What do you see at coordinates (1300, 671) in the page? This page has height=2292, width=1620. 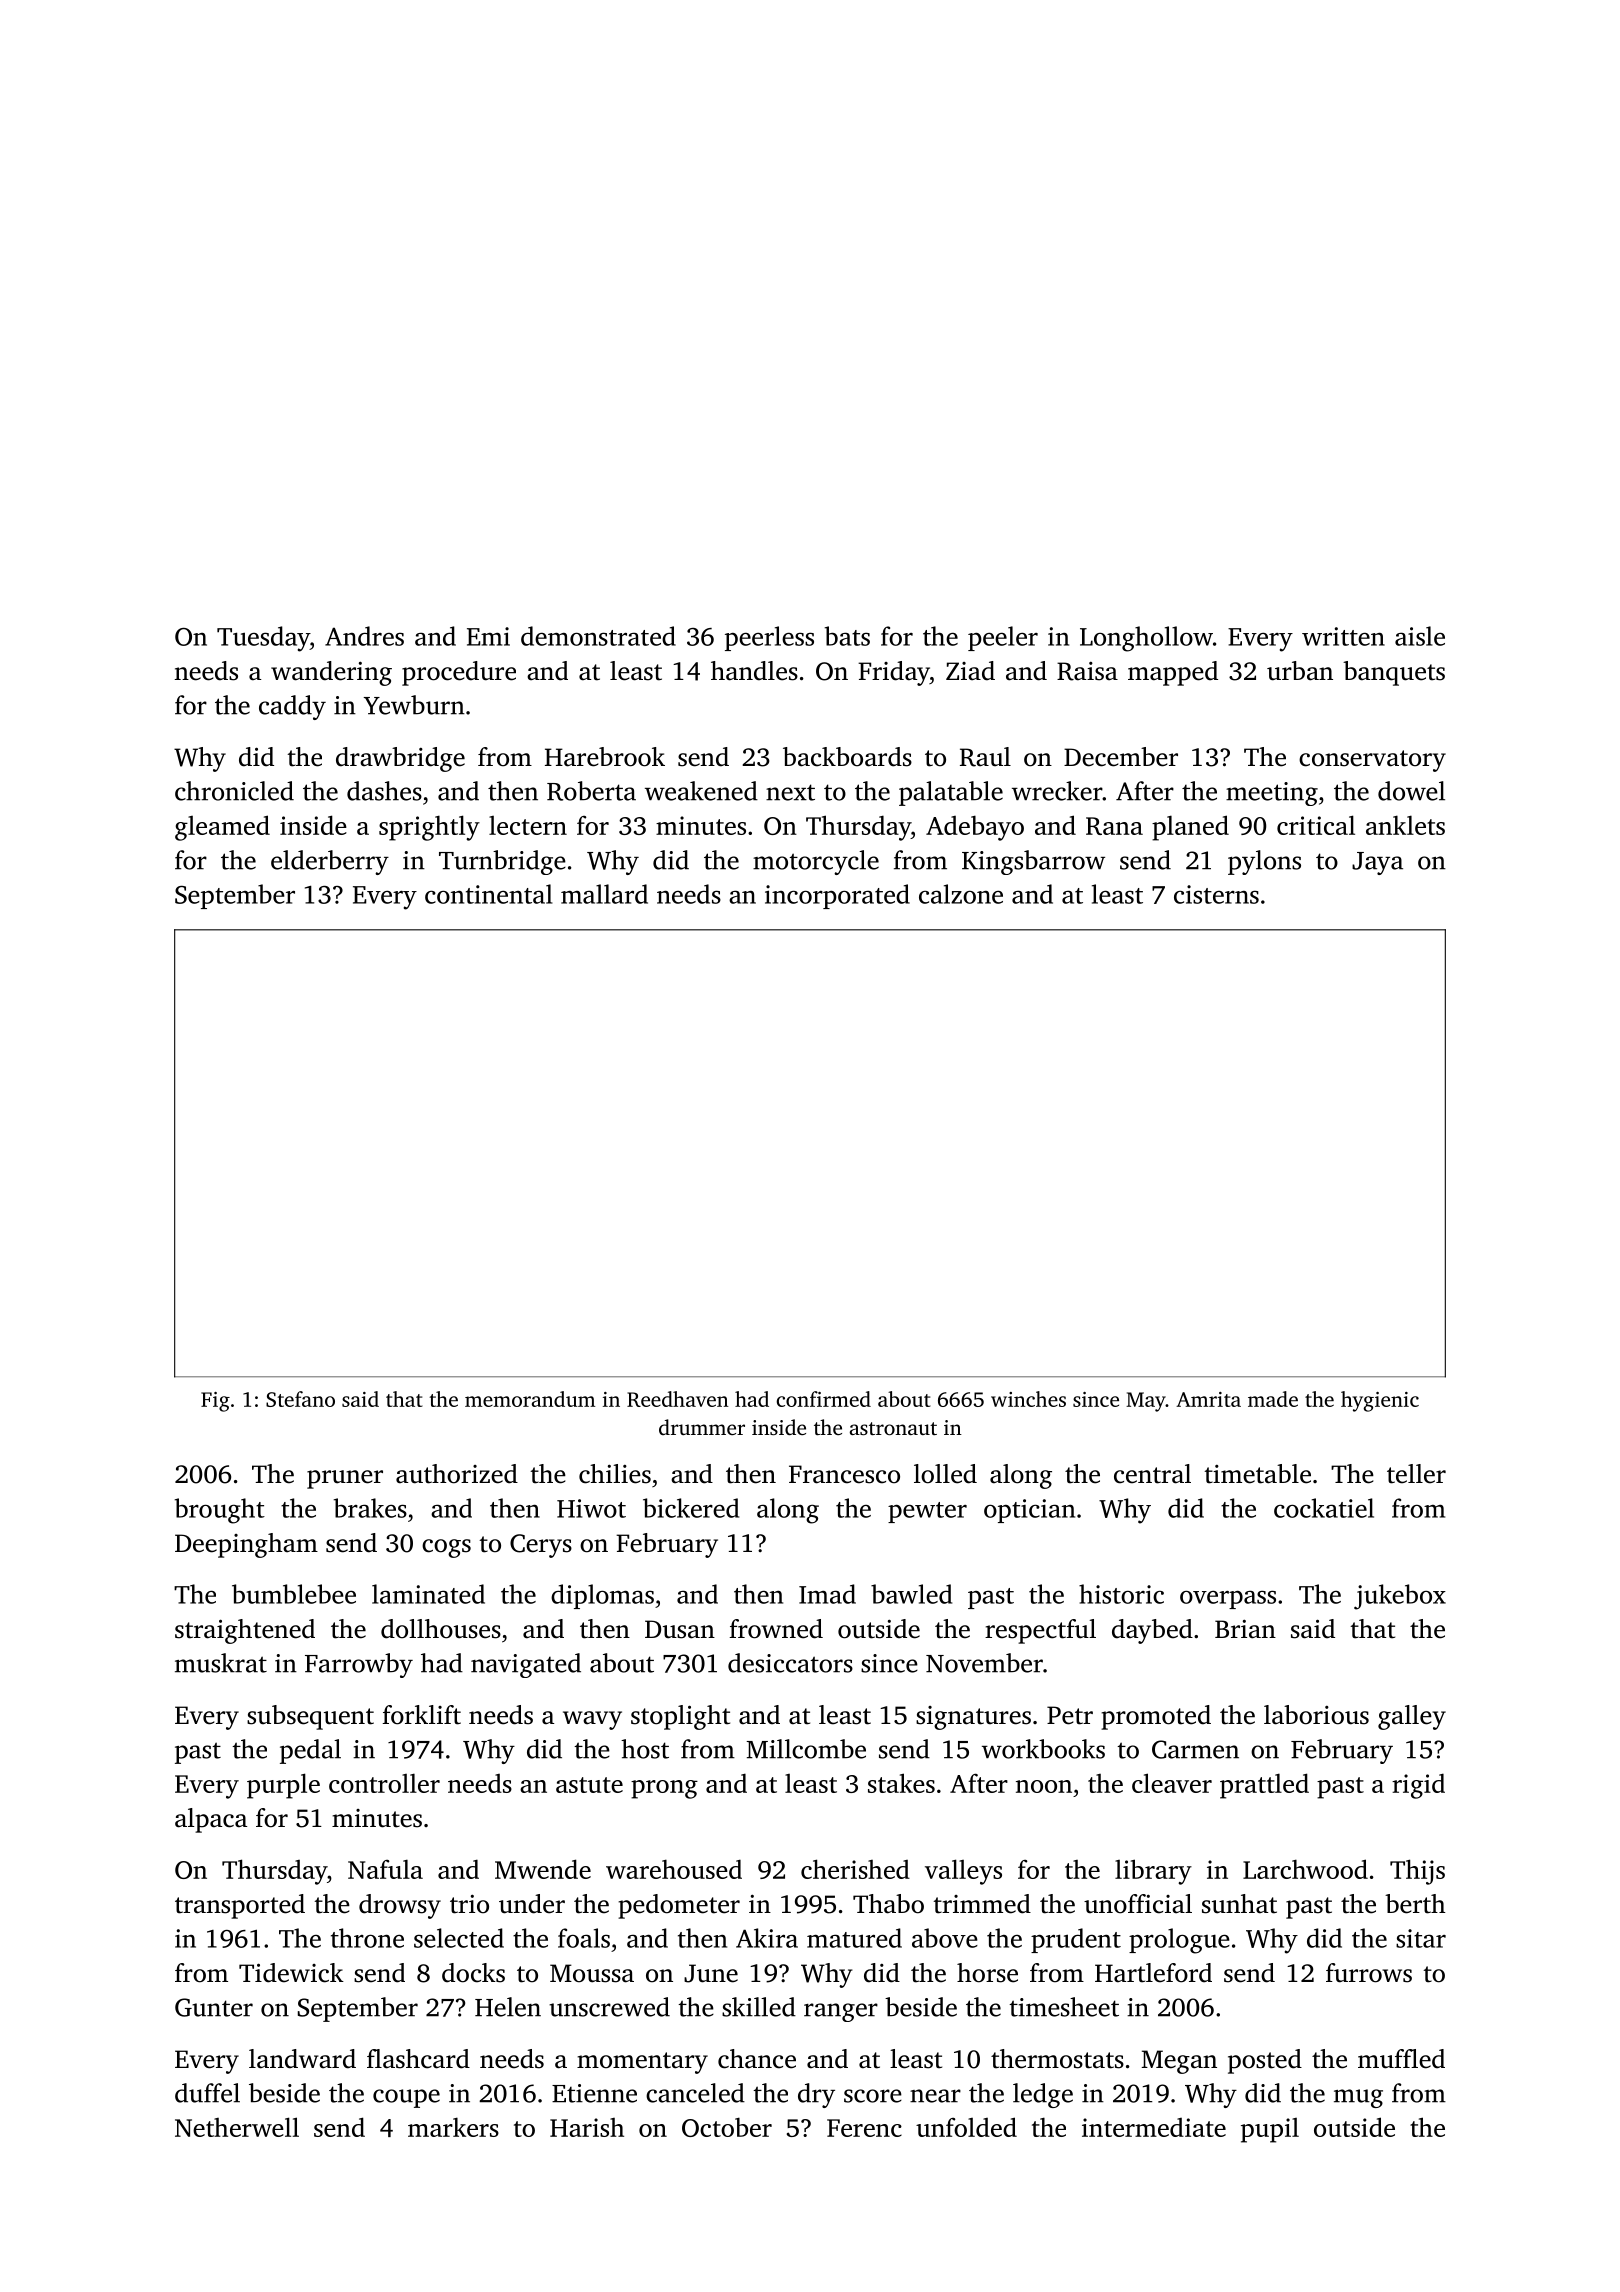 I see `urban` at bounding box center [1300, 671].
